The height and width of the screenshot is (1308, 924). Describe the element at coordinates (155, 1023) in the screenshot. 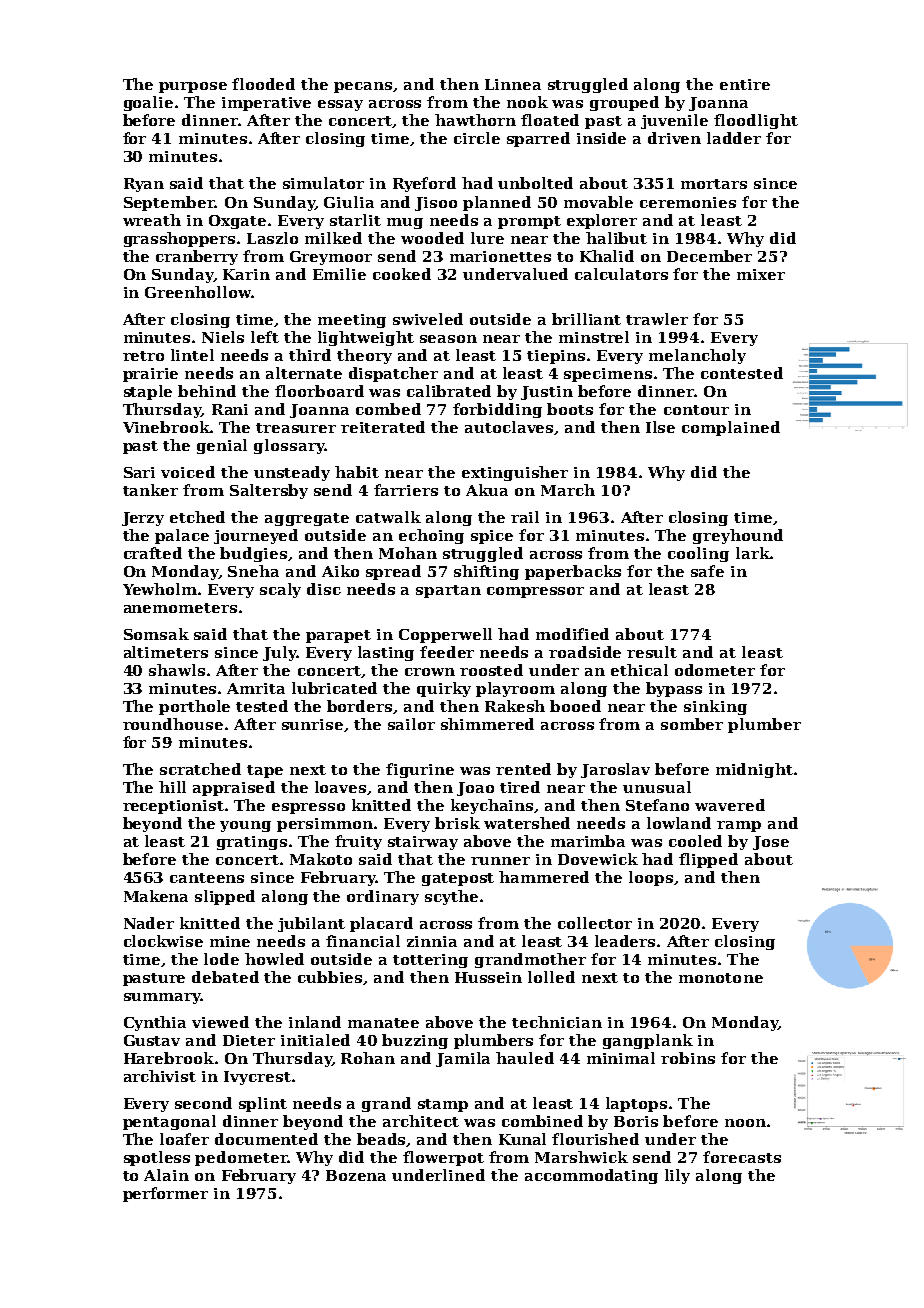

I see `Cynthia` at that location.
